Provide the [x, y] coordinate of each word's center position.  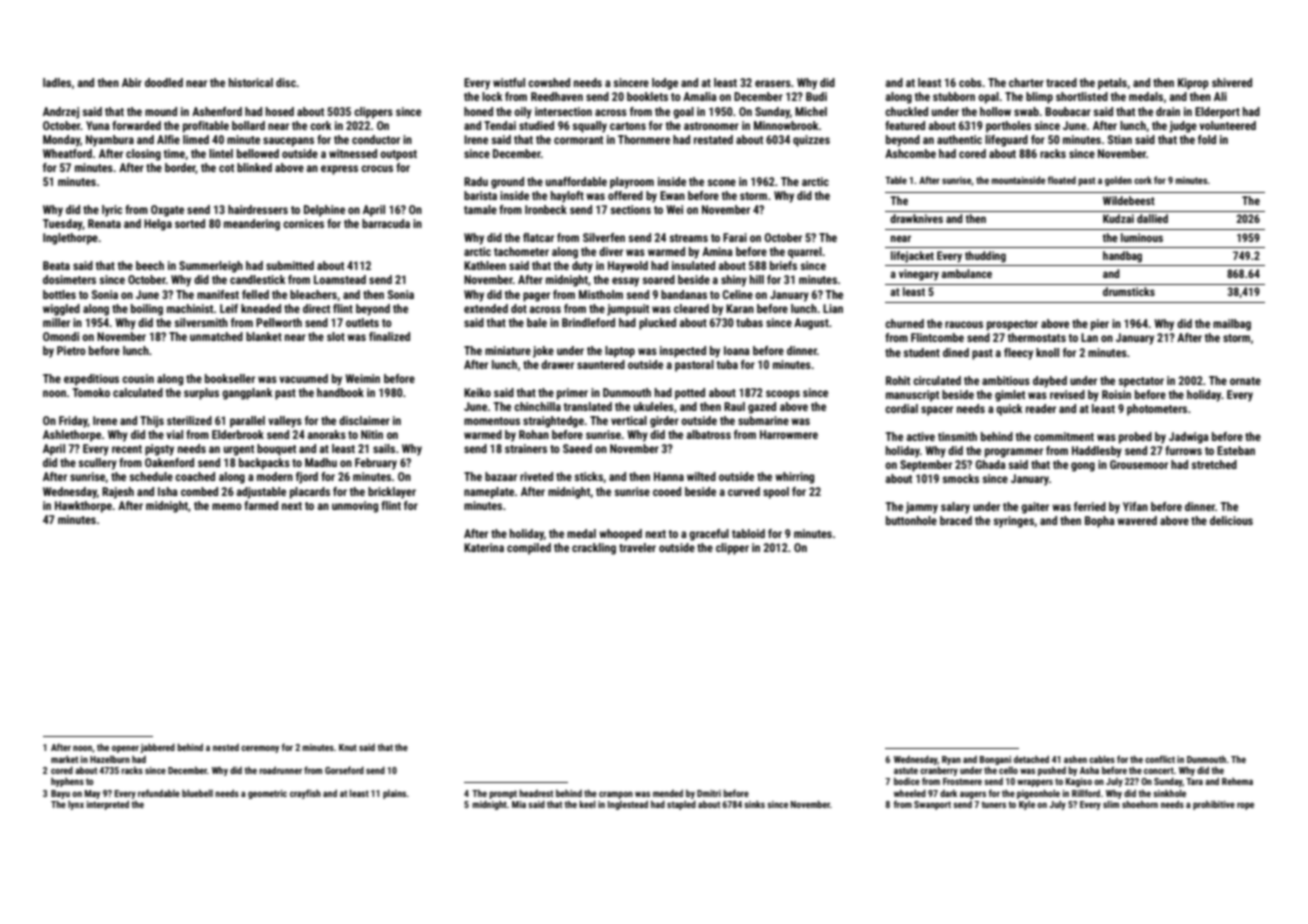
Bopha [1100, 522]
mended [668, 793]
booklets [647, 96]
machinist [190, 308]
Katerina [484, 547]
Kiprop [1193, 84]
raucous [964, 324]
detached [1031, 759]
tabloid [748, 533]
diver [611, 251]
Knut [348, 747]
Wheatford [67, 153]
